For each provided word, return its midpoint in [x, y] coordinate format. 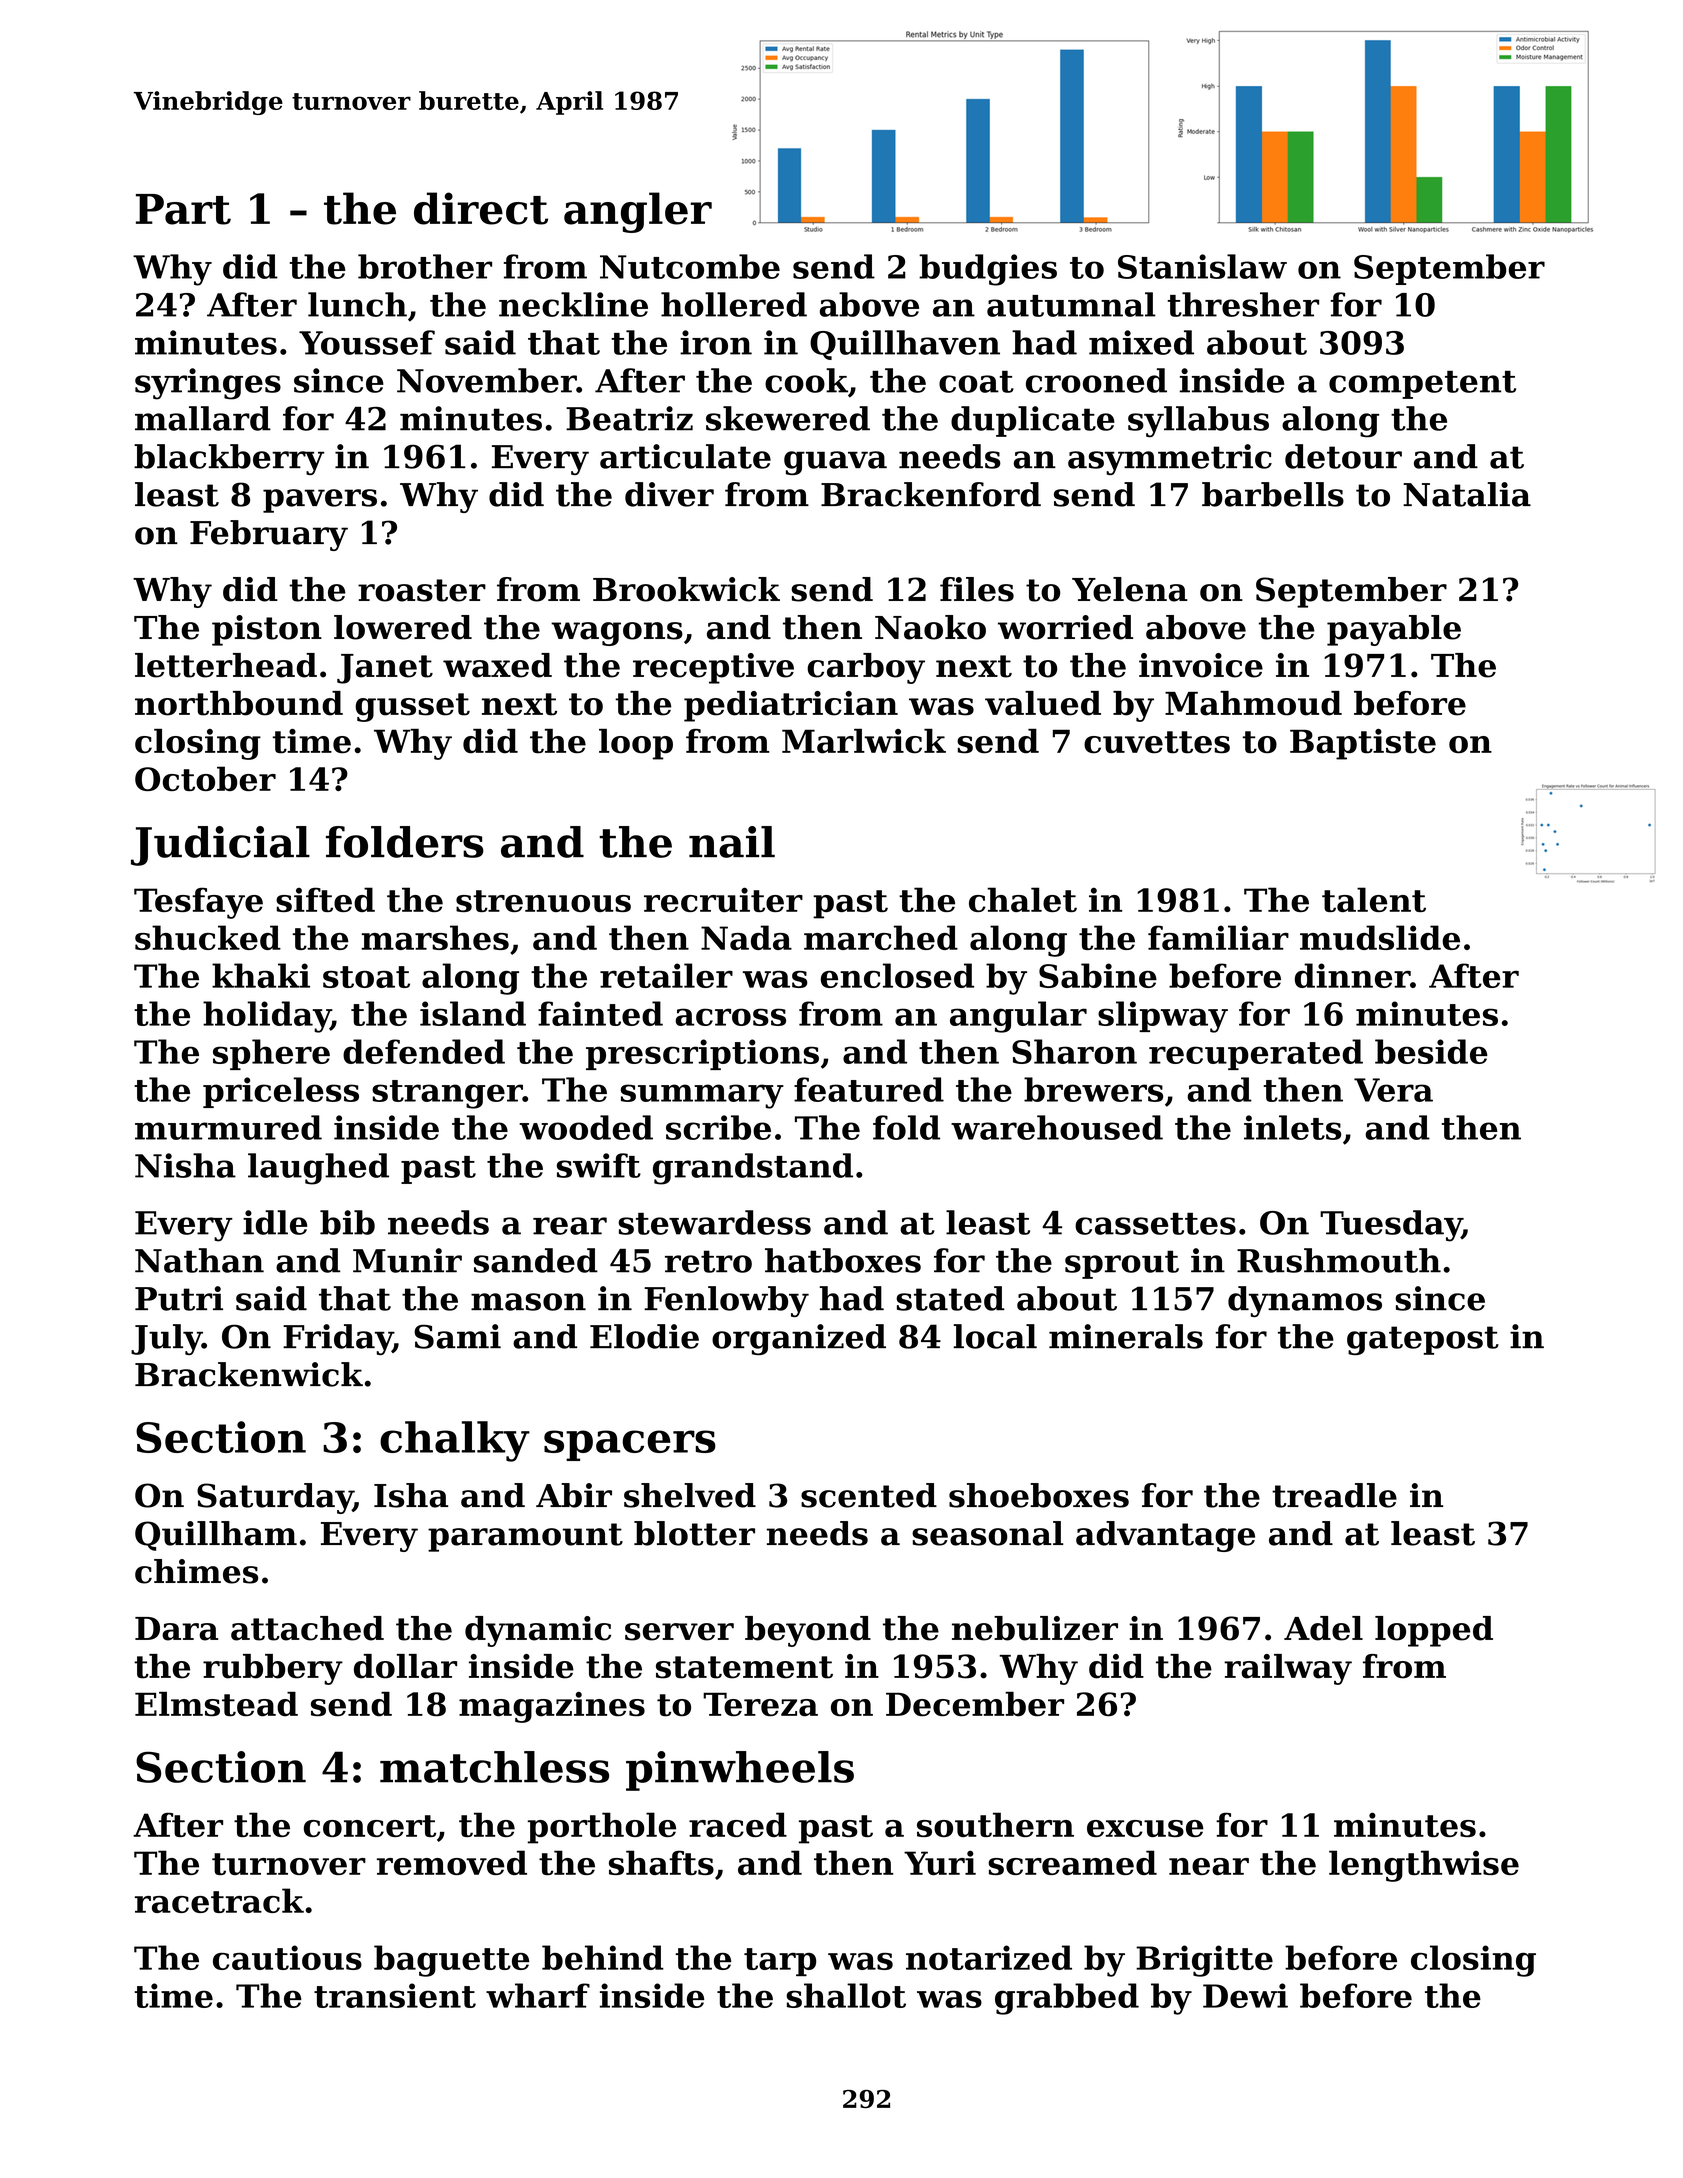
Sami [457, 1336]
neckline [573, 304]
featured [869, 1089]
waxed [497, 665]
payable [1394, 630]
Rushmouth [1339, 1260]
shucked [208, 937]
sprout [1122, 1264]
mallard [203, 418]
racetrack [219, 1900]
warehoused [1057, 1127]
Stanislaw [1202, 266]
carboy [866, 668]
